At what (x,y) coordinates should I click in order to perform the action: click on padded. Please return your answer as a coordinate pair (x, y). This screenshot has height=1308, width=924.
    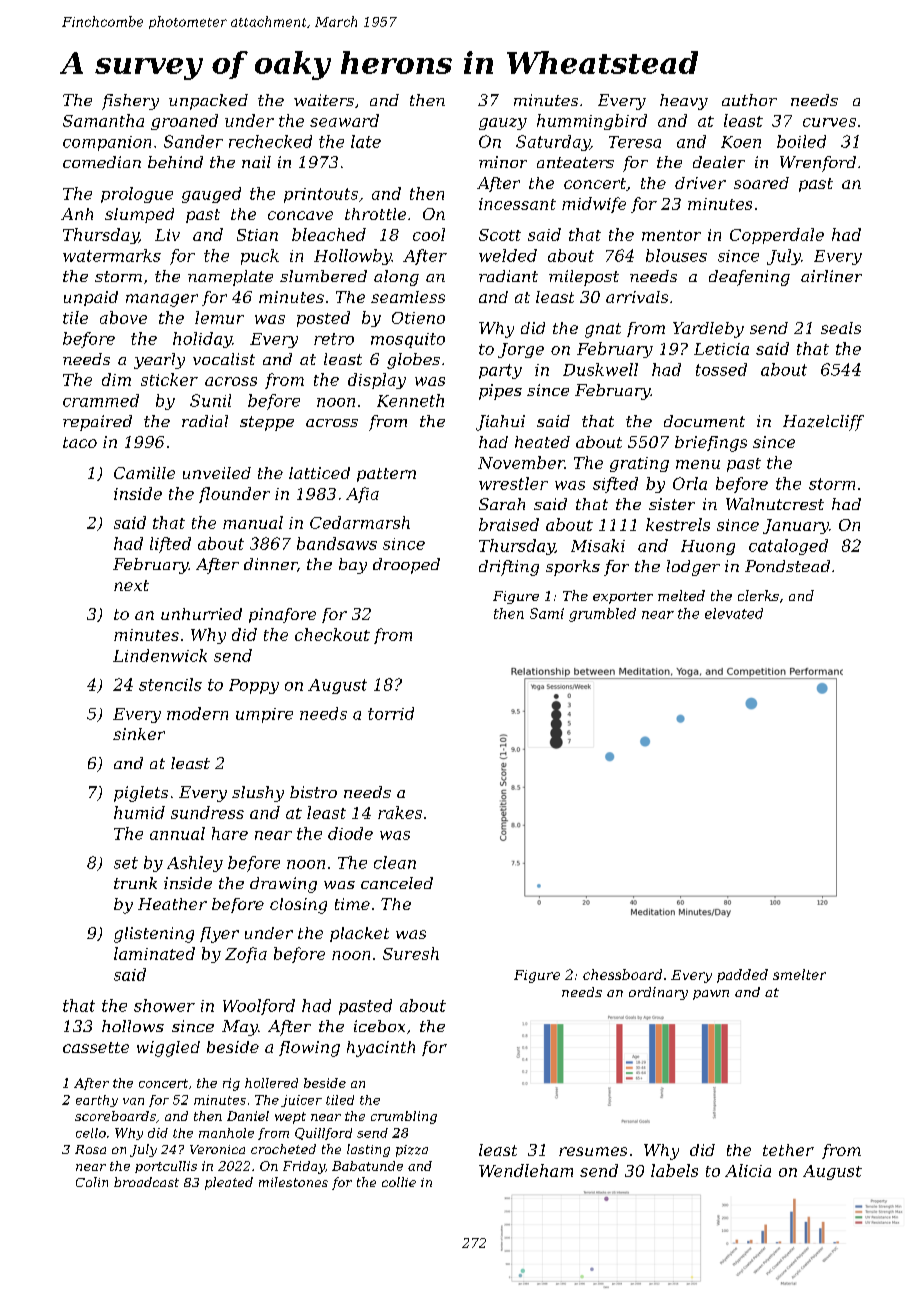
    Looking at the image, I should click on (742, 976).
